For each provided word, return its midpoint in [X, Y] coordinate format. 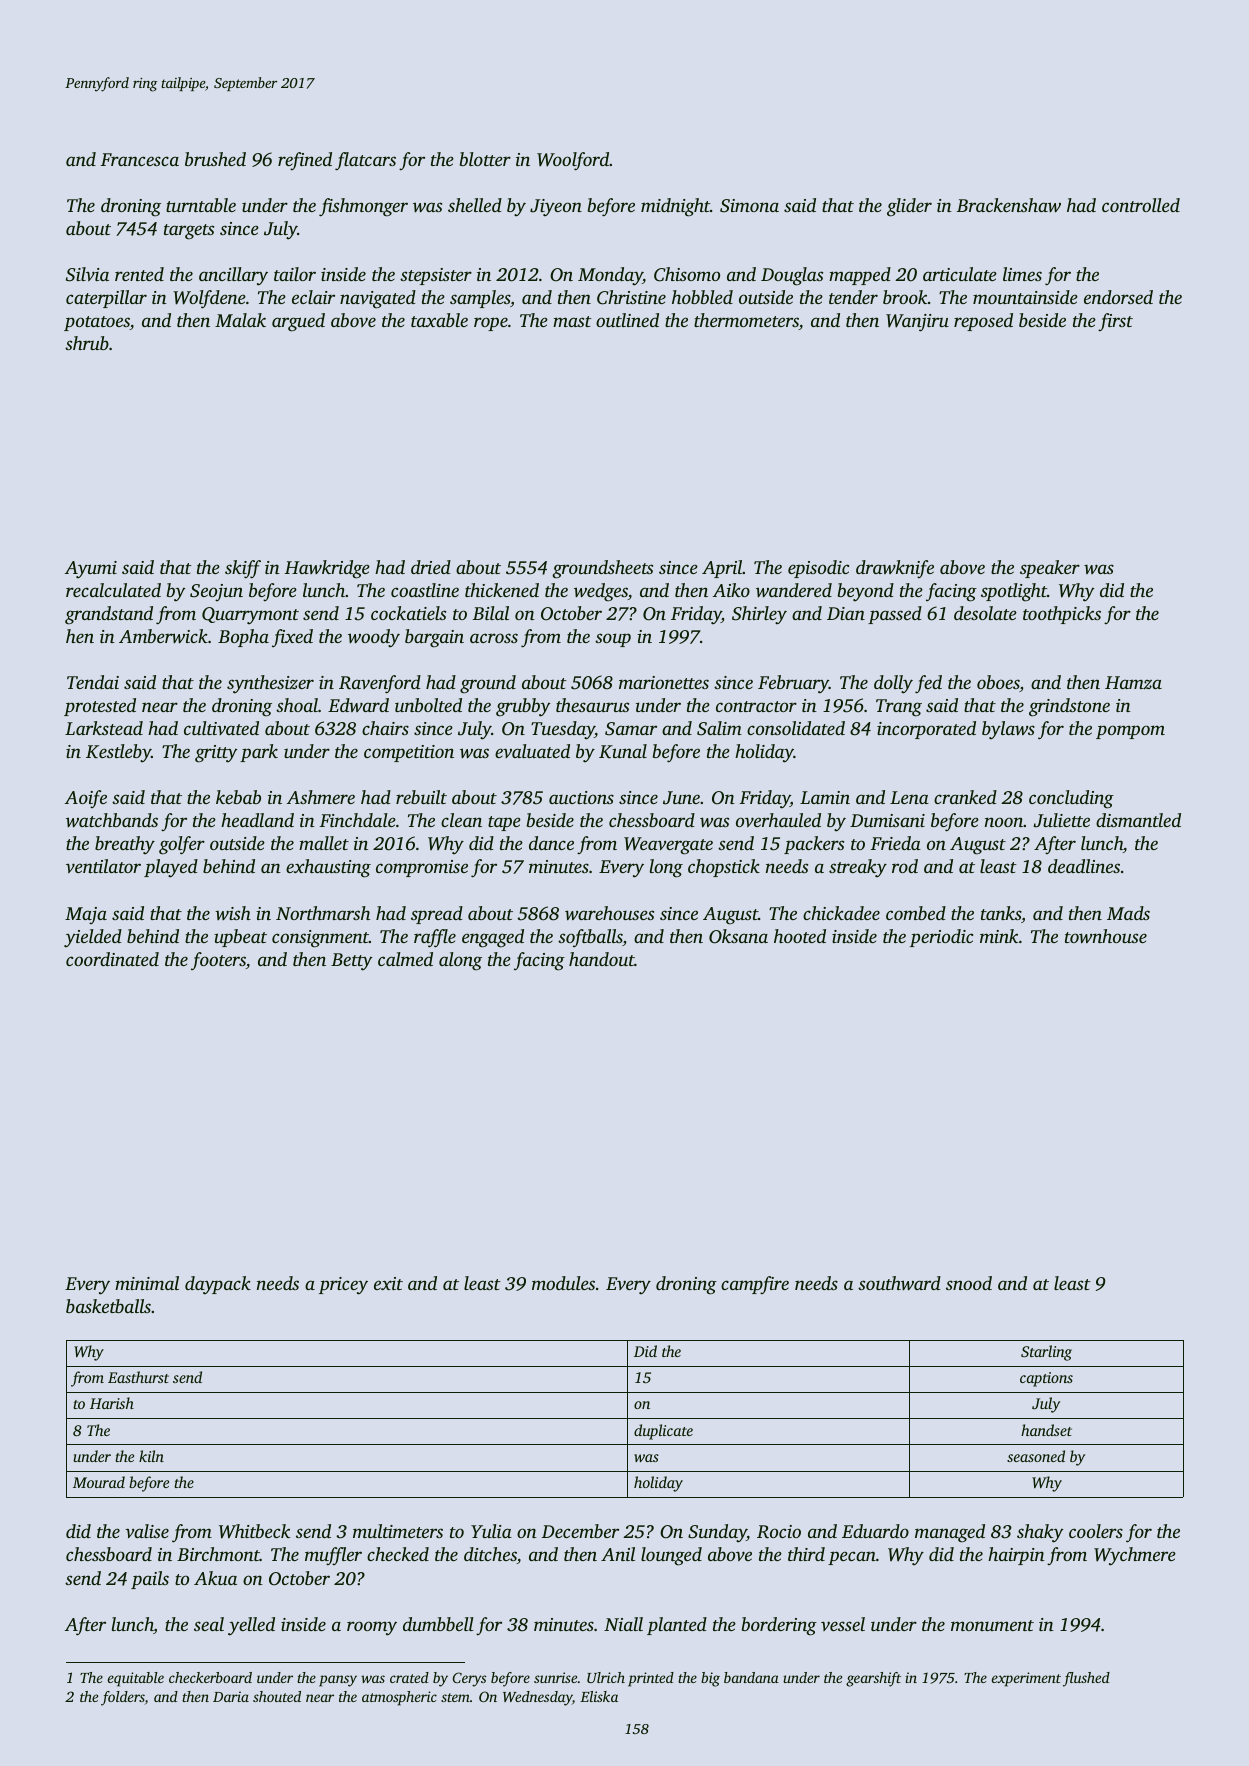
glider [909, 207]
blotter [485, 159]
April [722, 569]
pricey [343, 1286]
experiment [1026, 1679]
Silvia [87, 274]
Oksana [738, 936]
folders [123, 1698]
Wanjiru [917, 323]
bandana [751, 1677]
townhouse [1106, 936]
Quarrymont [250, 616]
